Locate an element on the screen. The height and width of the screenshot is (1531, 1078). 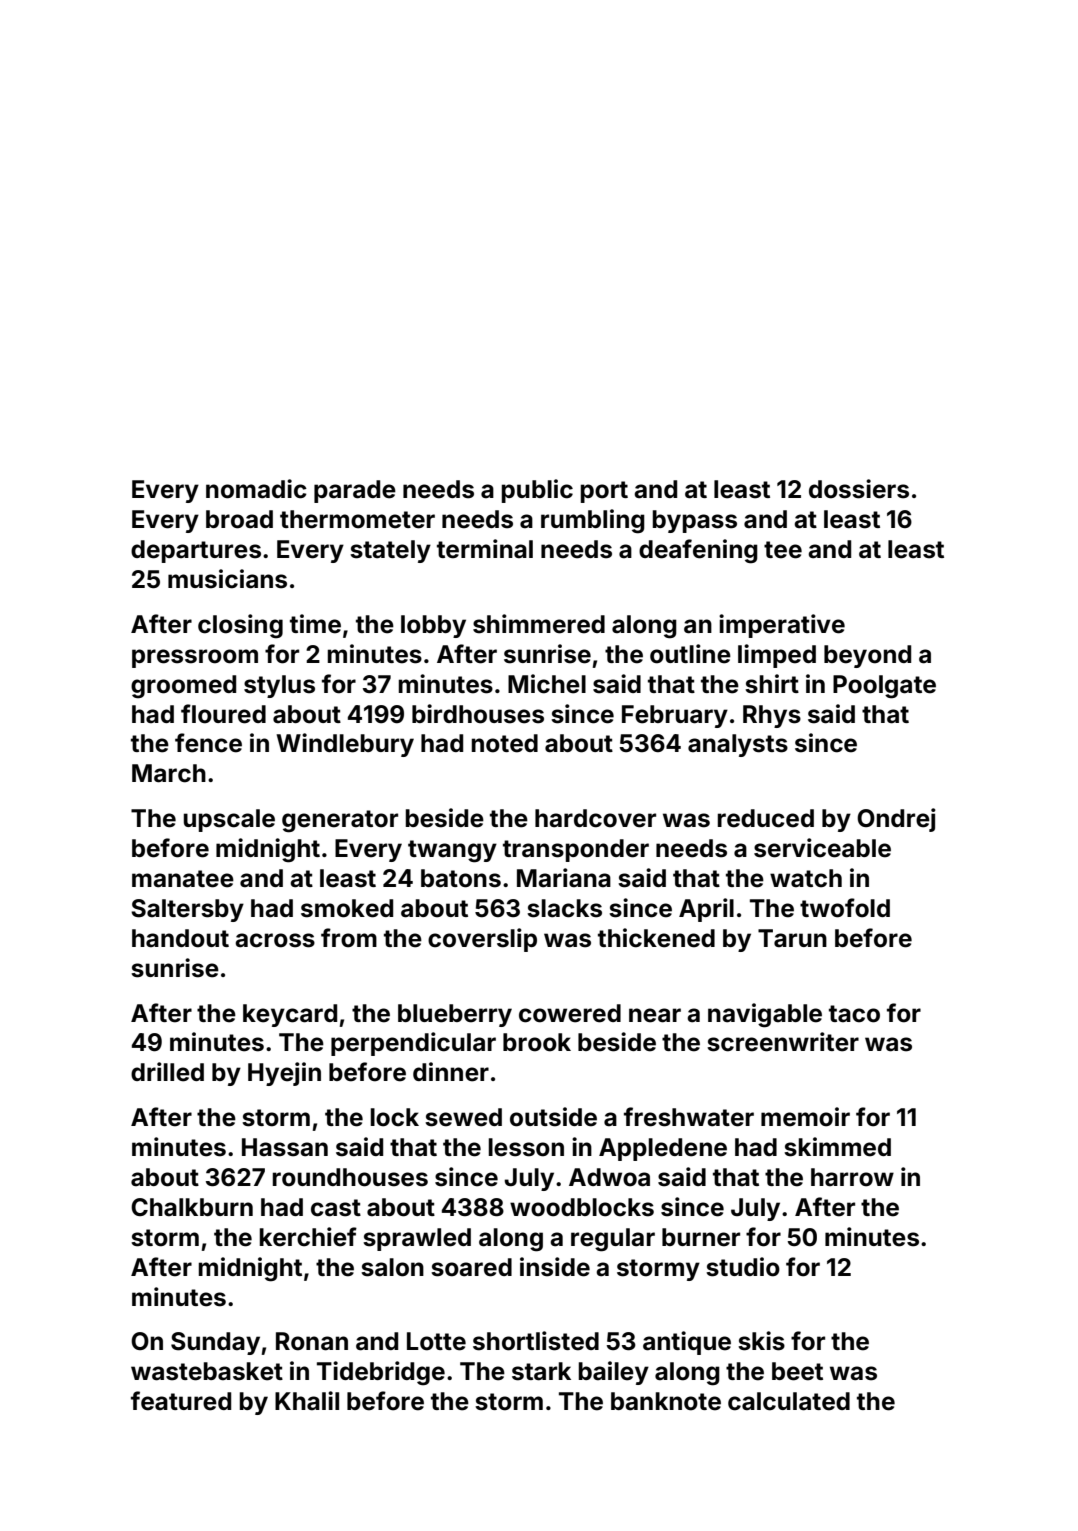
batons is located at coordinates (461, 878).
